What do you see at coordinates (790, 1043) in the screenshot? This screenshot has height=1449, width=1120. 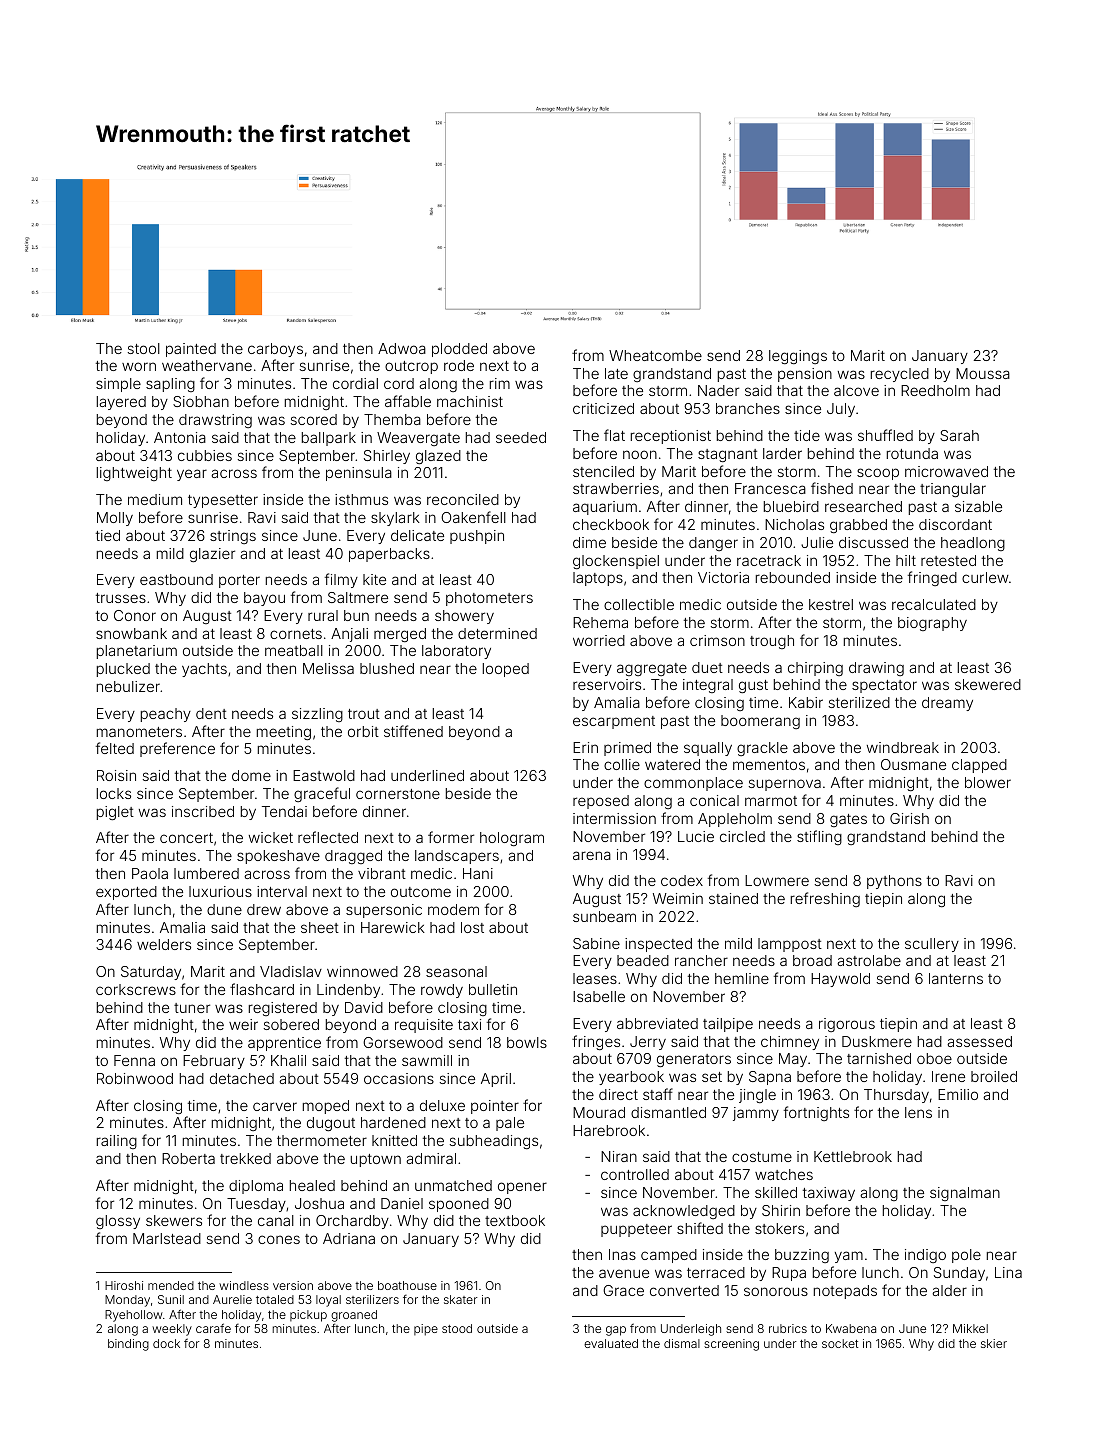 I see `chimney` at bounding box center [790, 1043].
